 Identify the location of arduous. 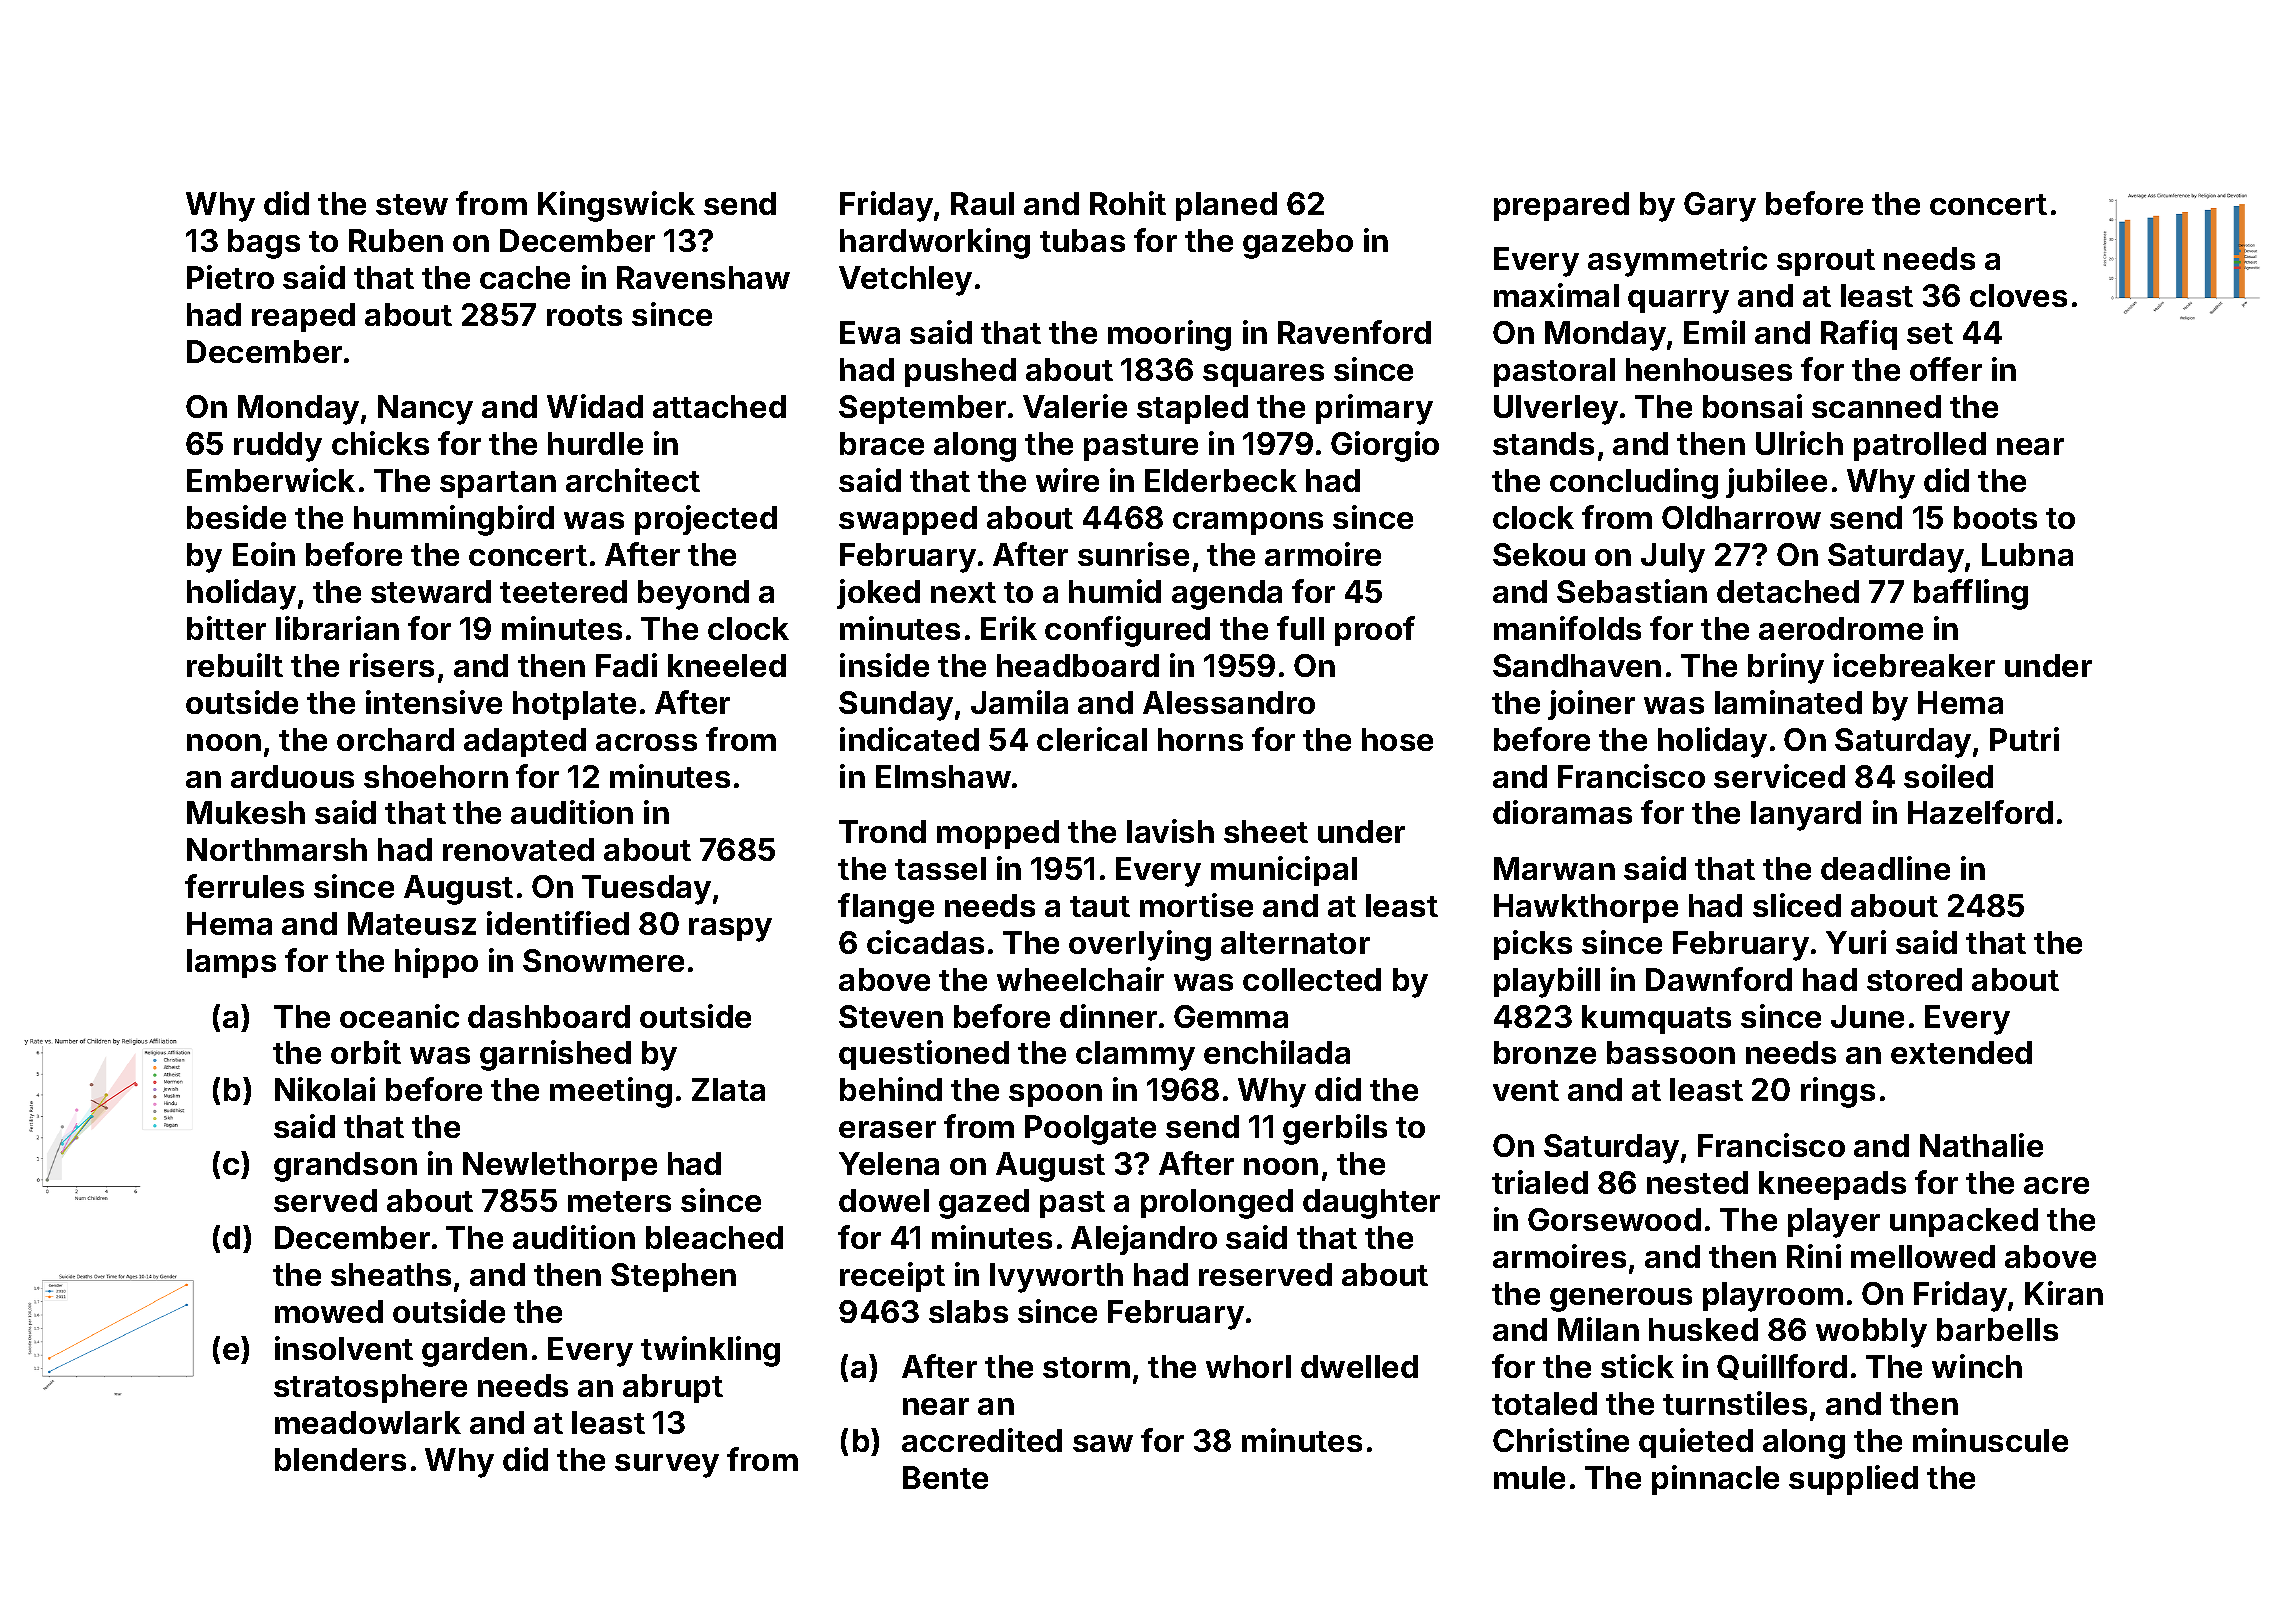
(292, 776).
